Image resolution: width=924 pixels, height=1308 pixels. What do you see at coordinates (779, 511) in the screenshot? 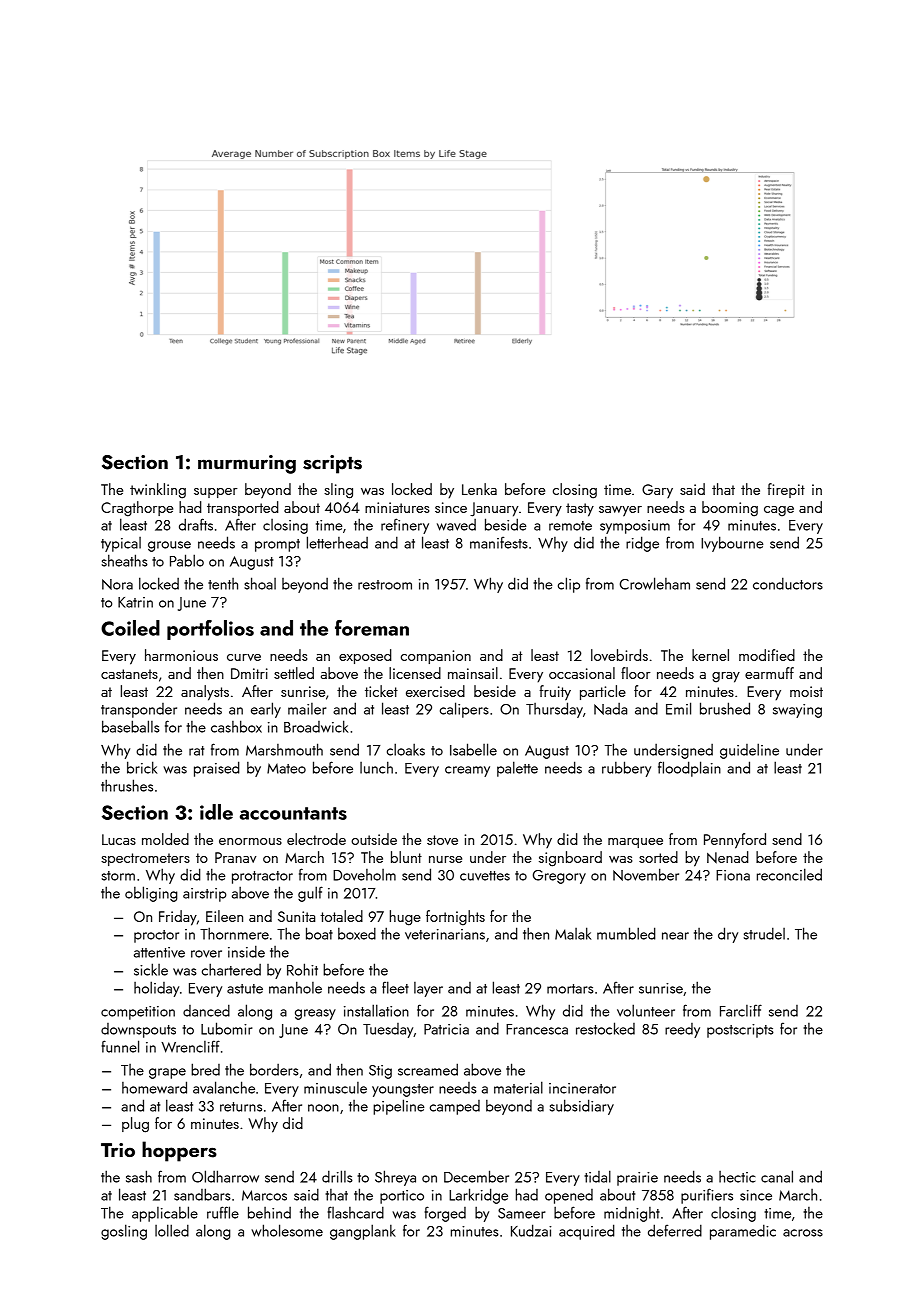
I see `cage` at bounding box center [779, 511].
